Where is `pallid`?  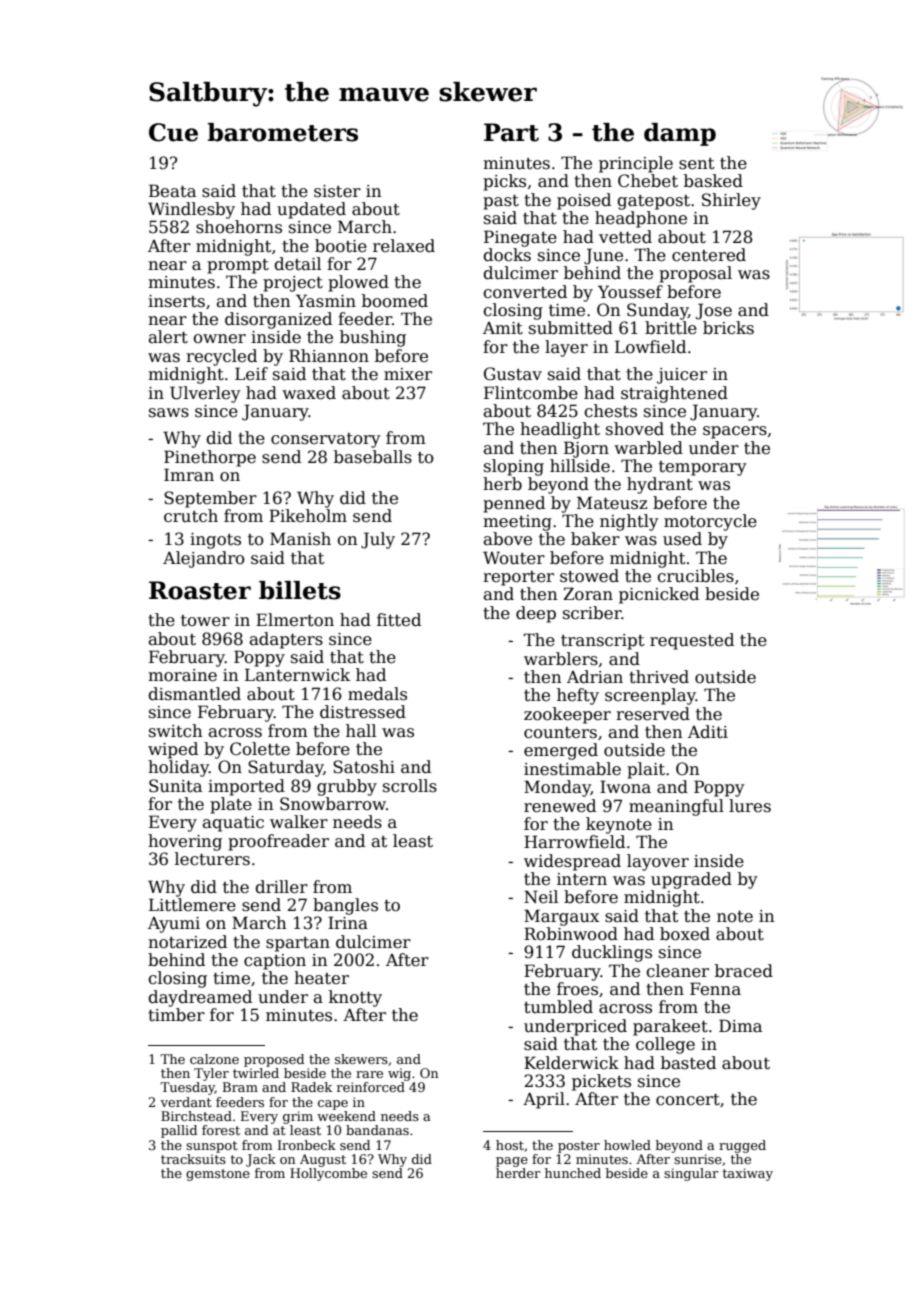 pallid is located at coordinates (179, 1131).
